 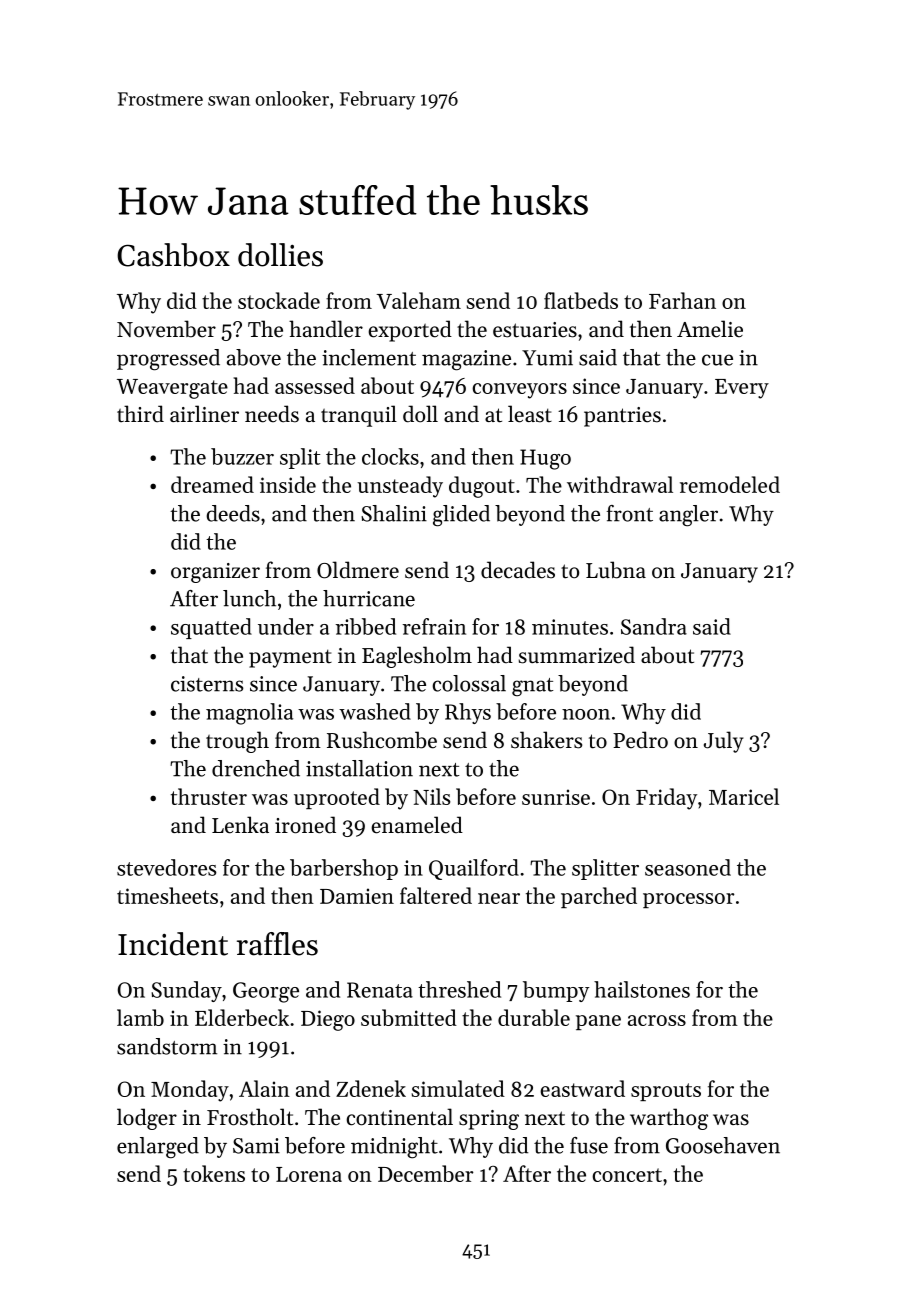 I want to click on Goosehaven, so click(x=723, y=1145).
